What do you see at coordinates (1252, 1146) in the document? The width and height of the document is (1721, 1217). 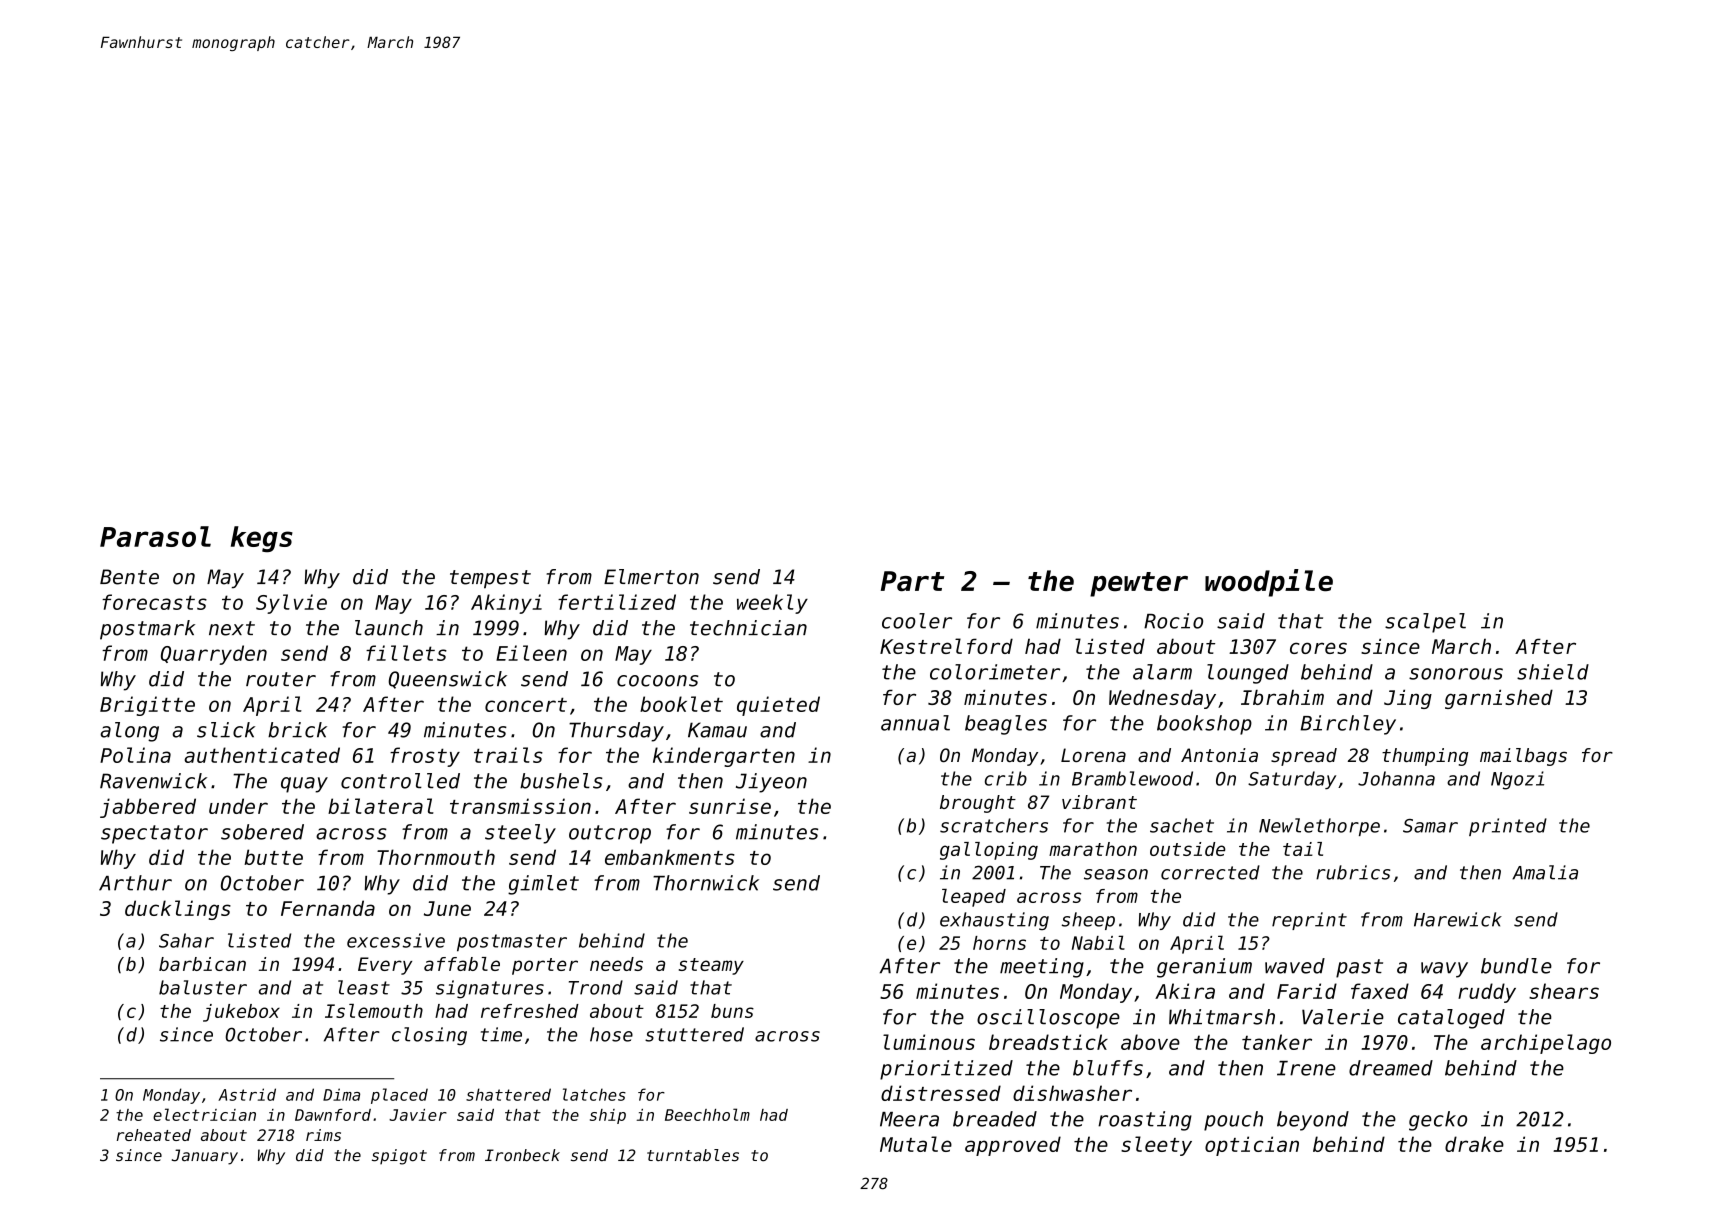 I see `optician` at bounding box center [1252, 1146].
